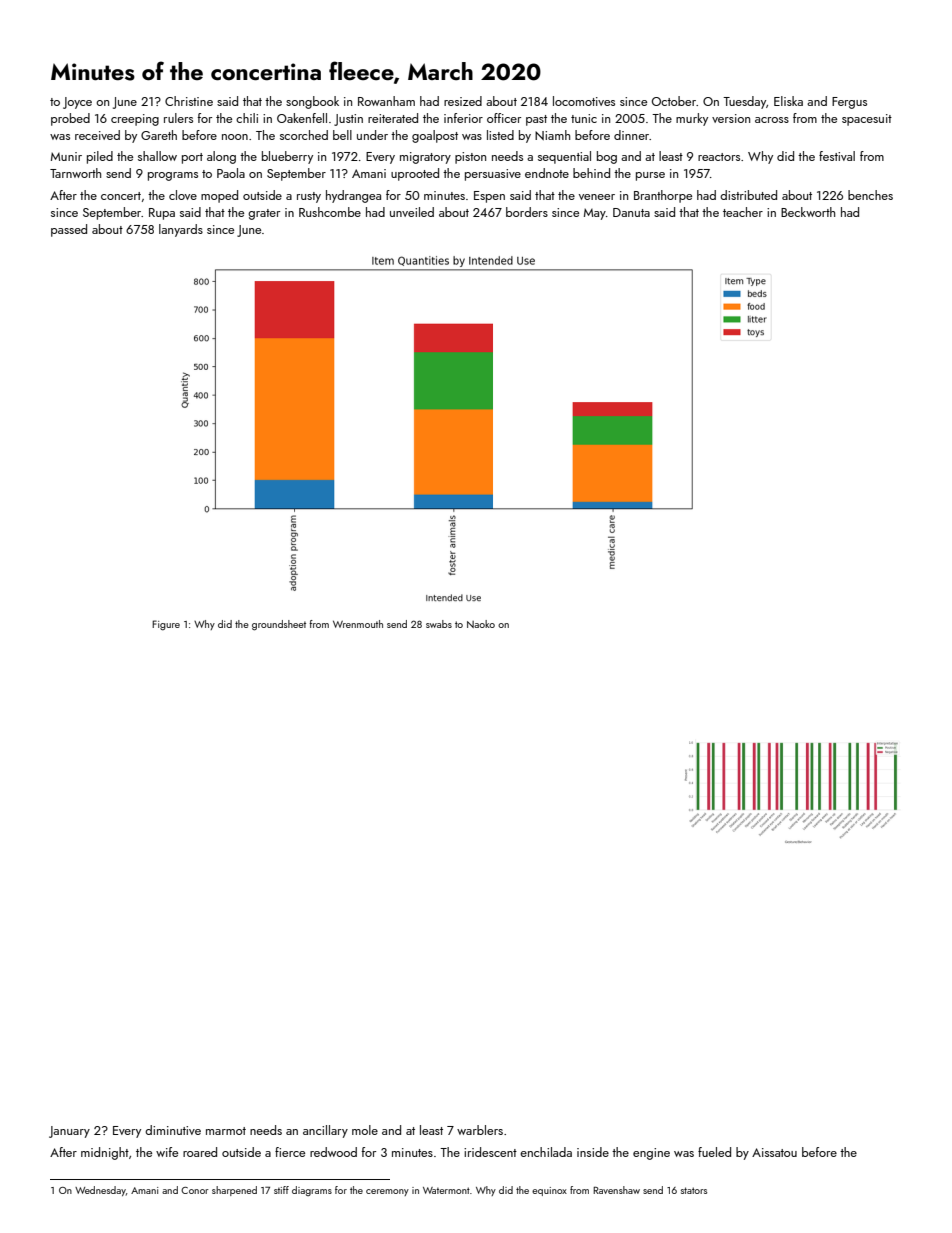 The height and width of the screenshot is (1233, 952). What do you see at coordinates (412, 212) in the screenshot?
I see `unveiled` at bounding box center [412, 212].
